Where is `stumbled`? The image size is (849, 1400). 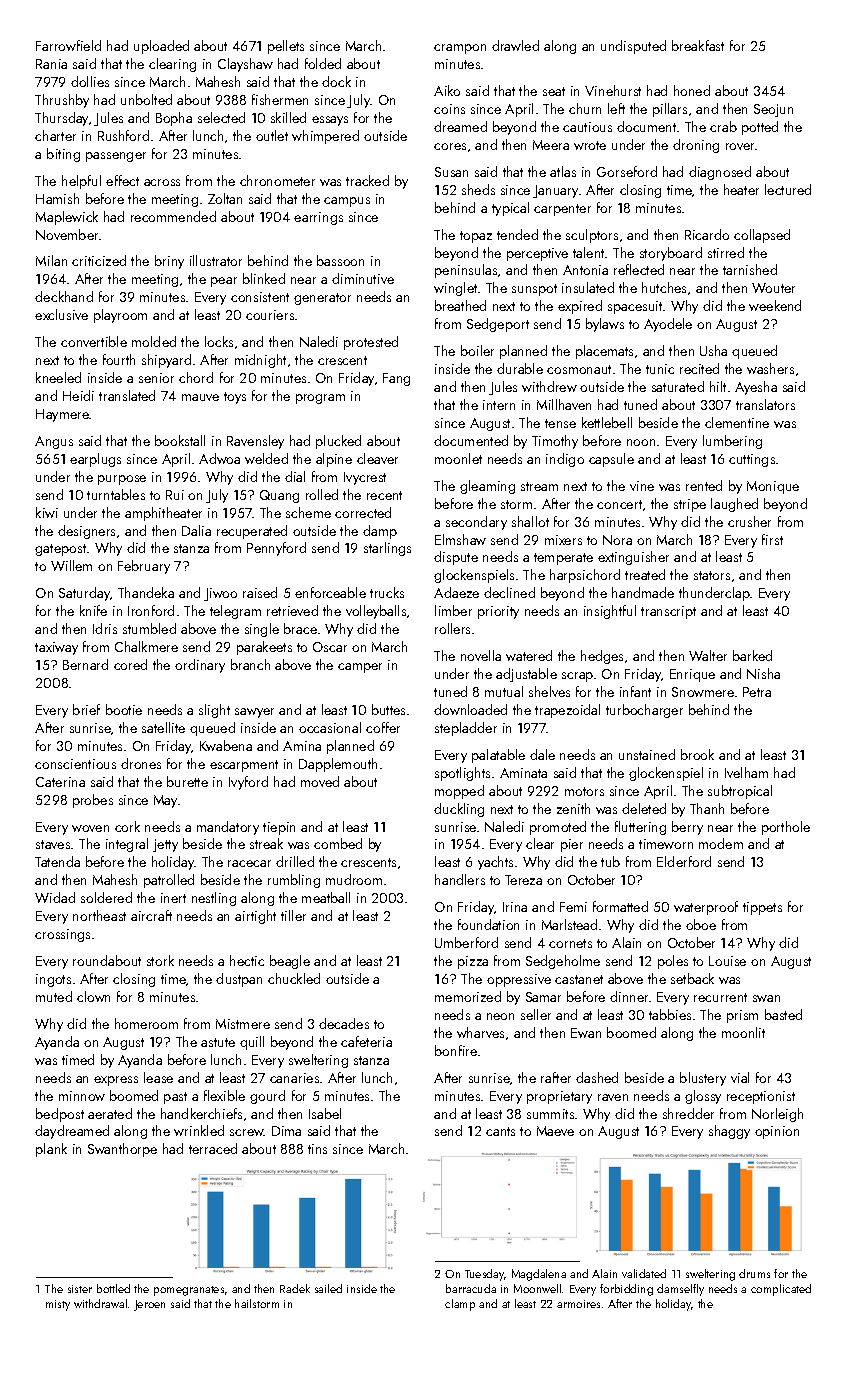
stumbled is located at coordinates (149, 628).
